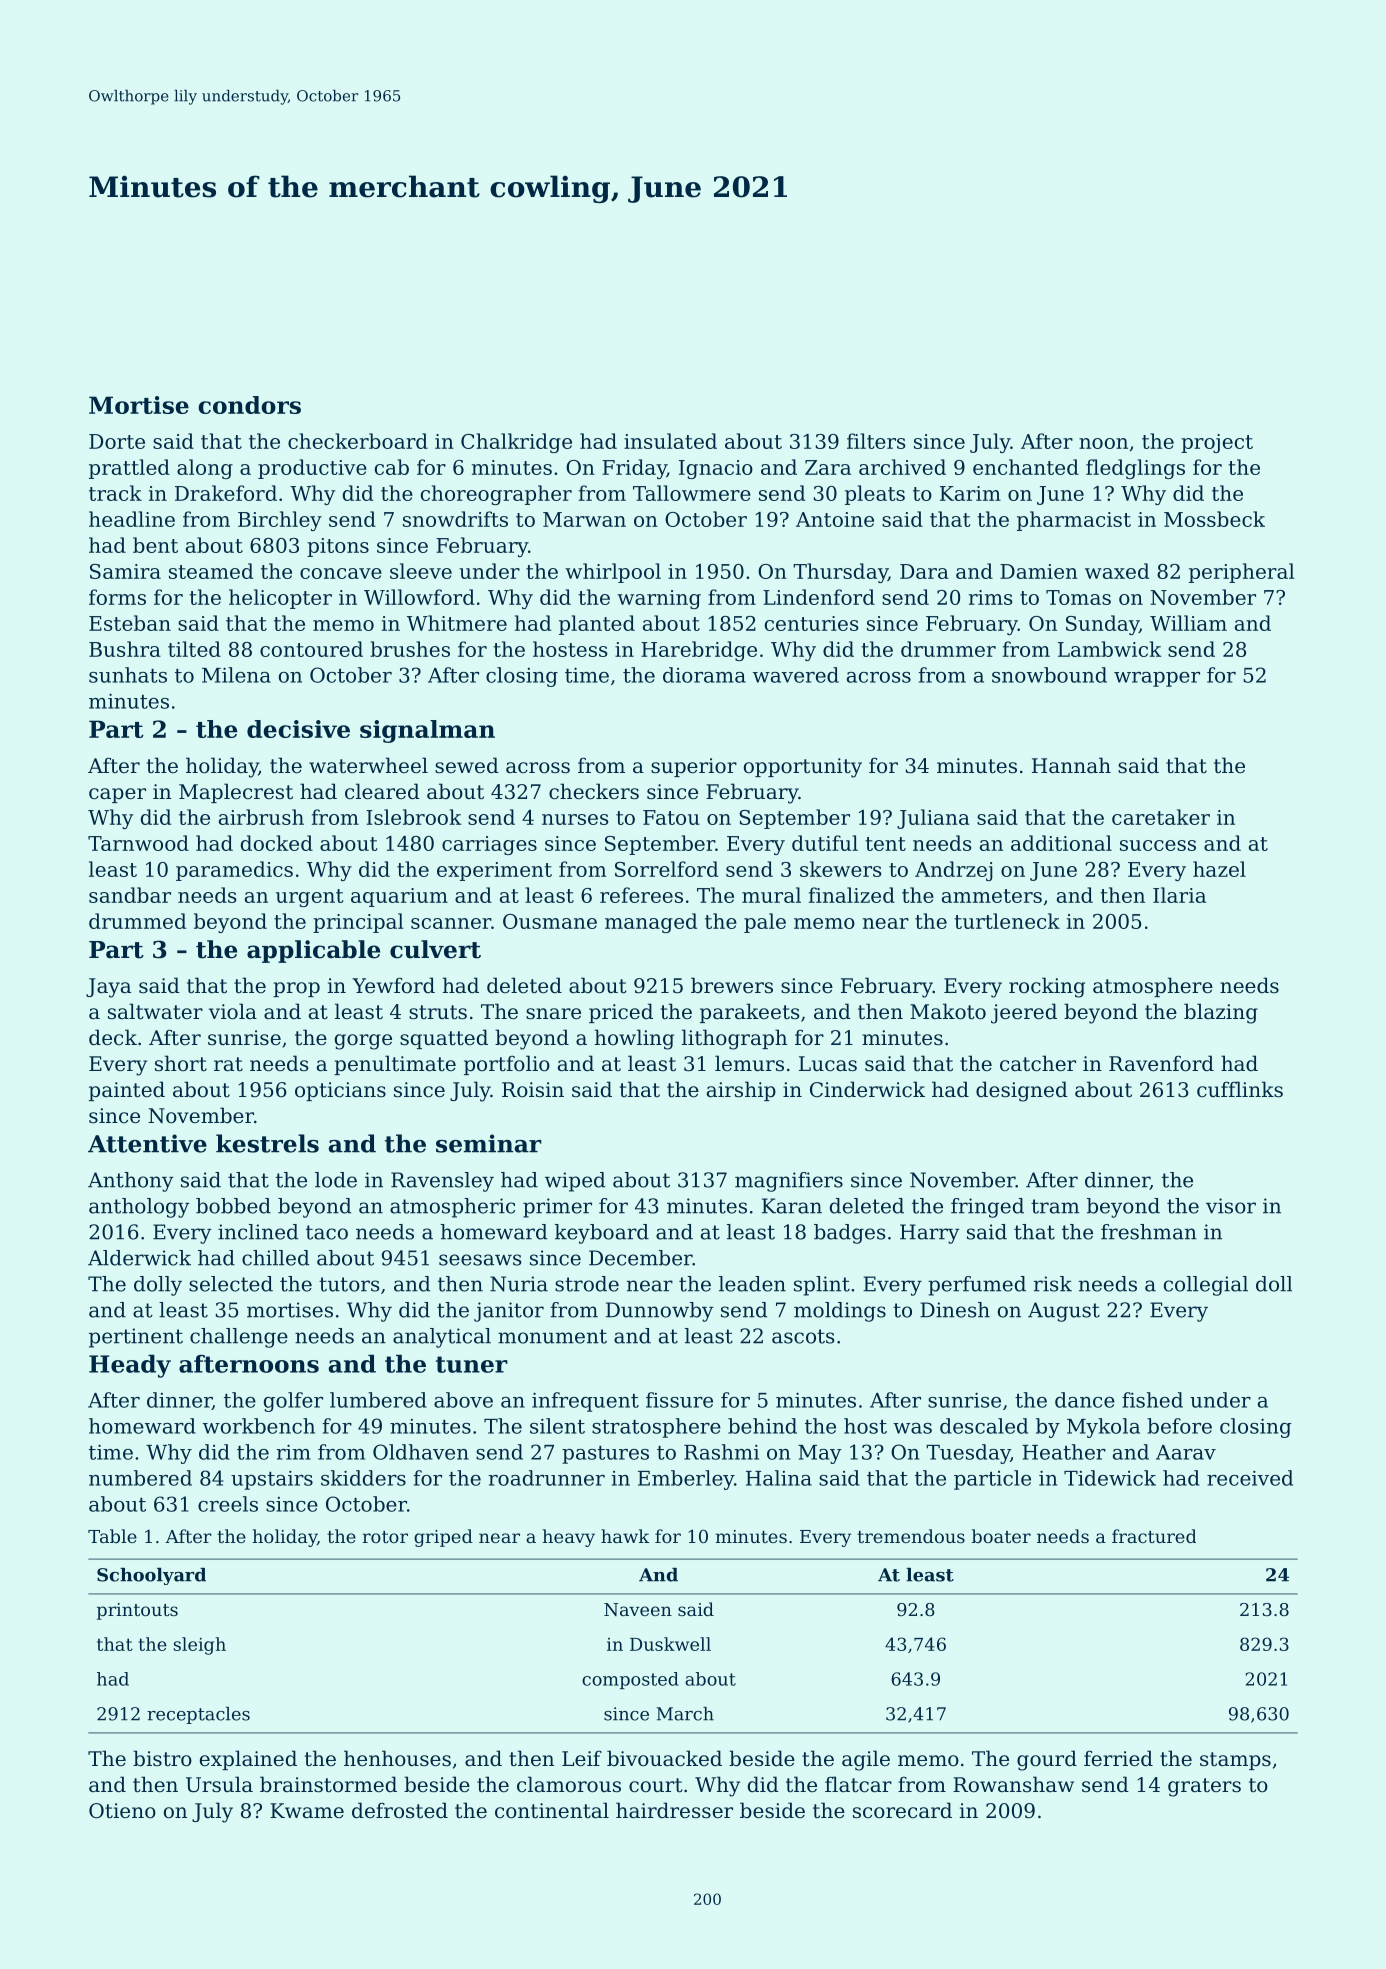 This document has height=1969, width=1386. I want to click on Ilaria, so click(1179, 895).
